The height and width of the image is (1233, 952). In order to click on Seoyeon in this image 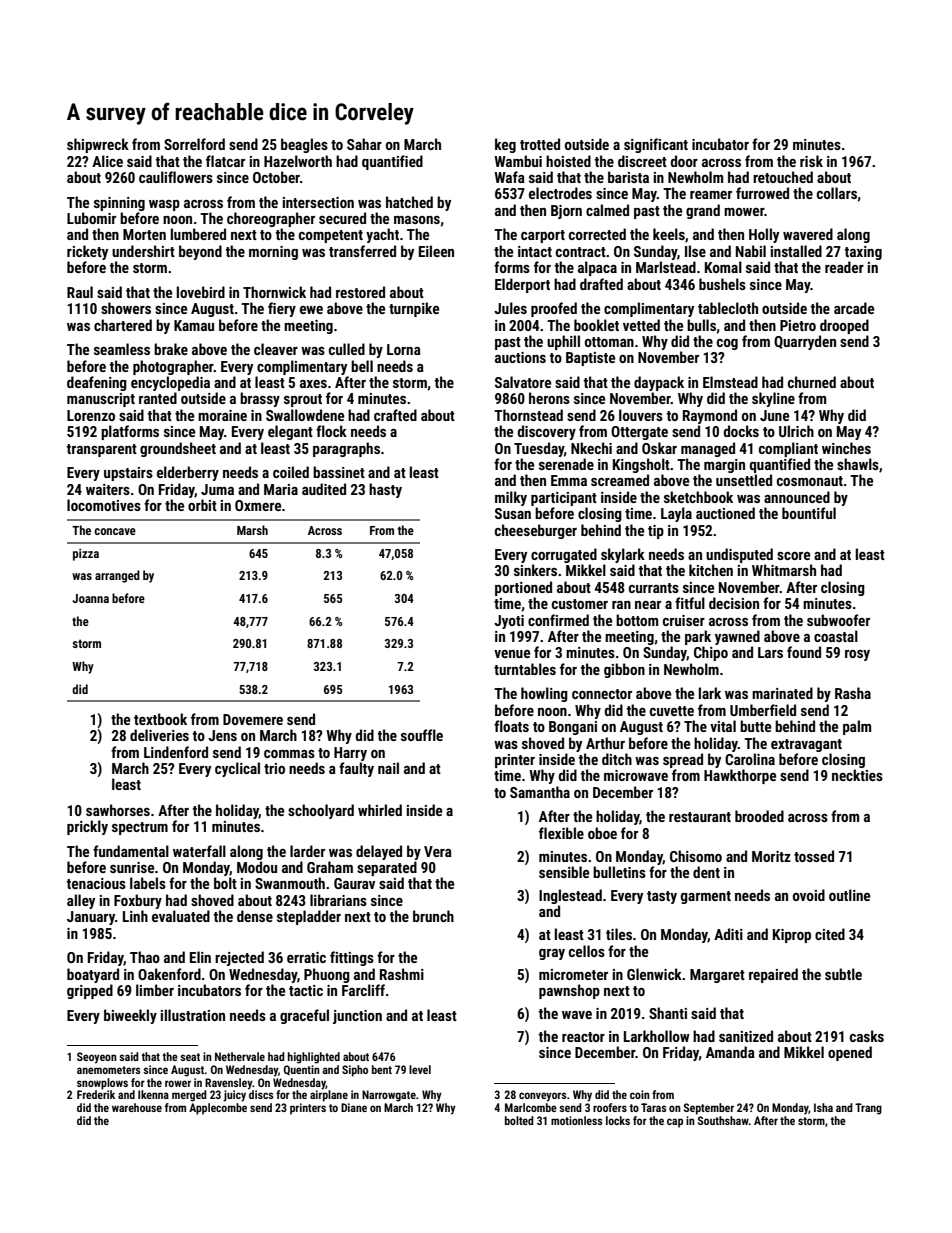, I will do `click(97, 1058)`.
